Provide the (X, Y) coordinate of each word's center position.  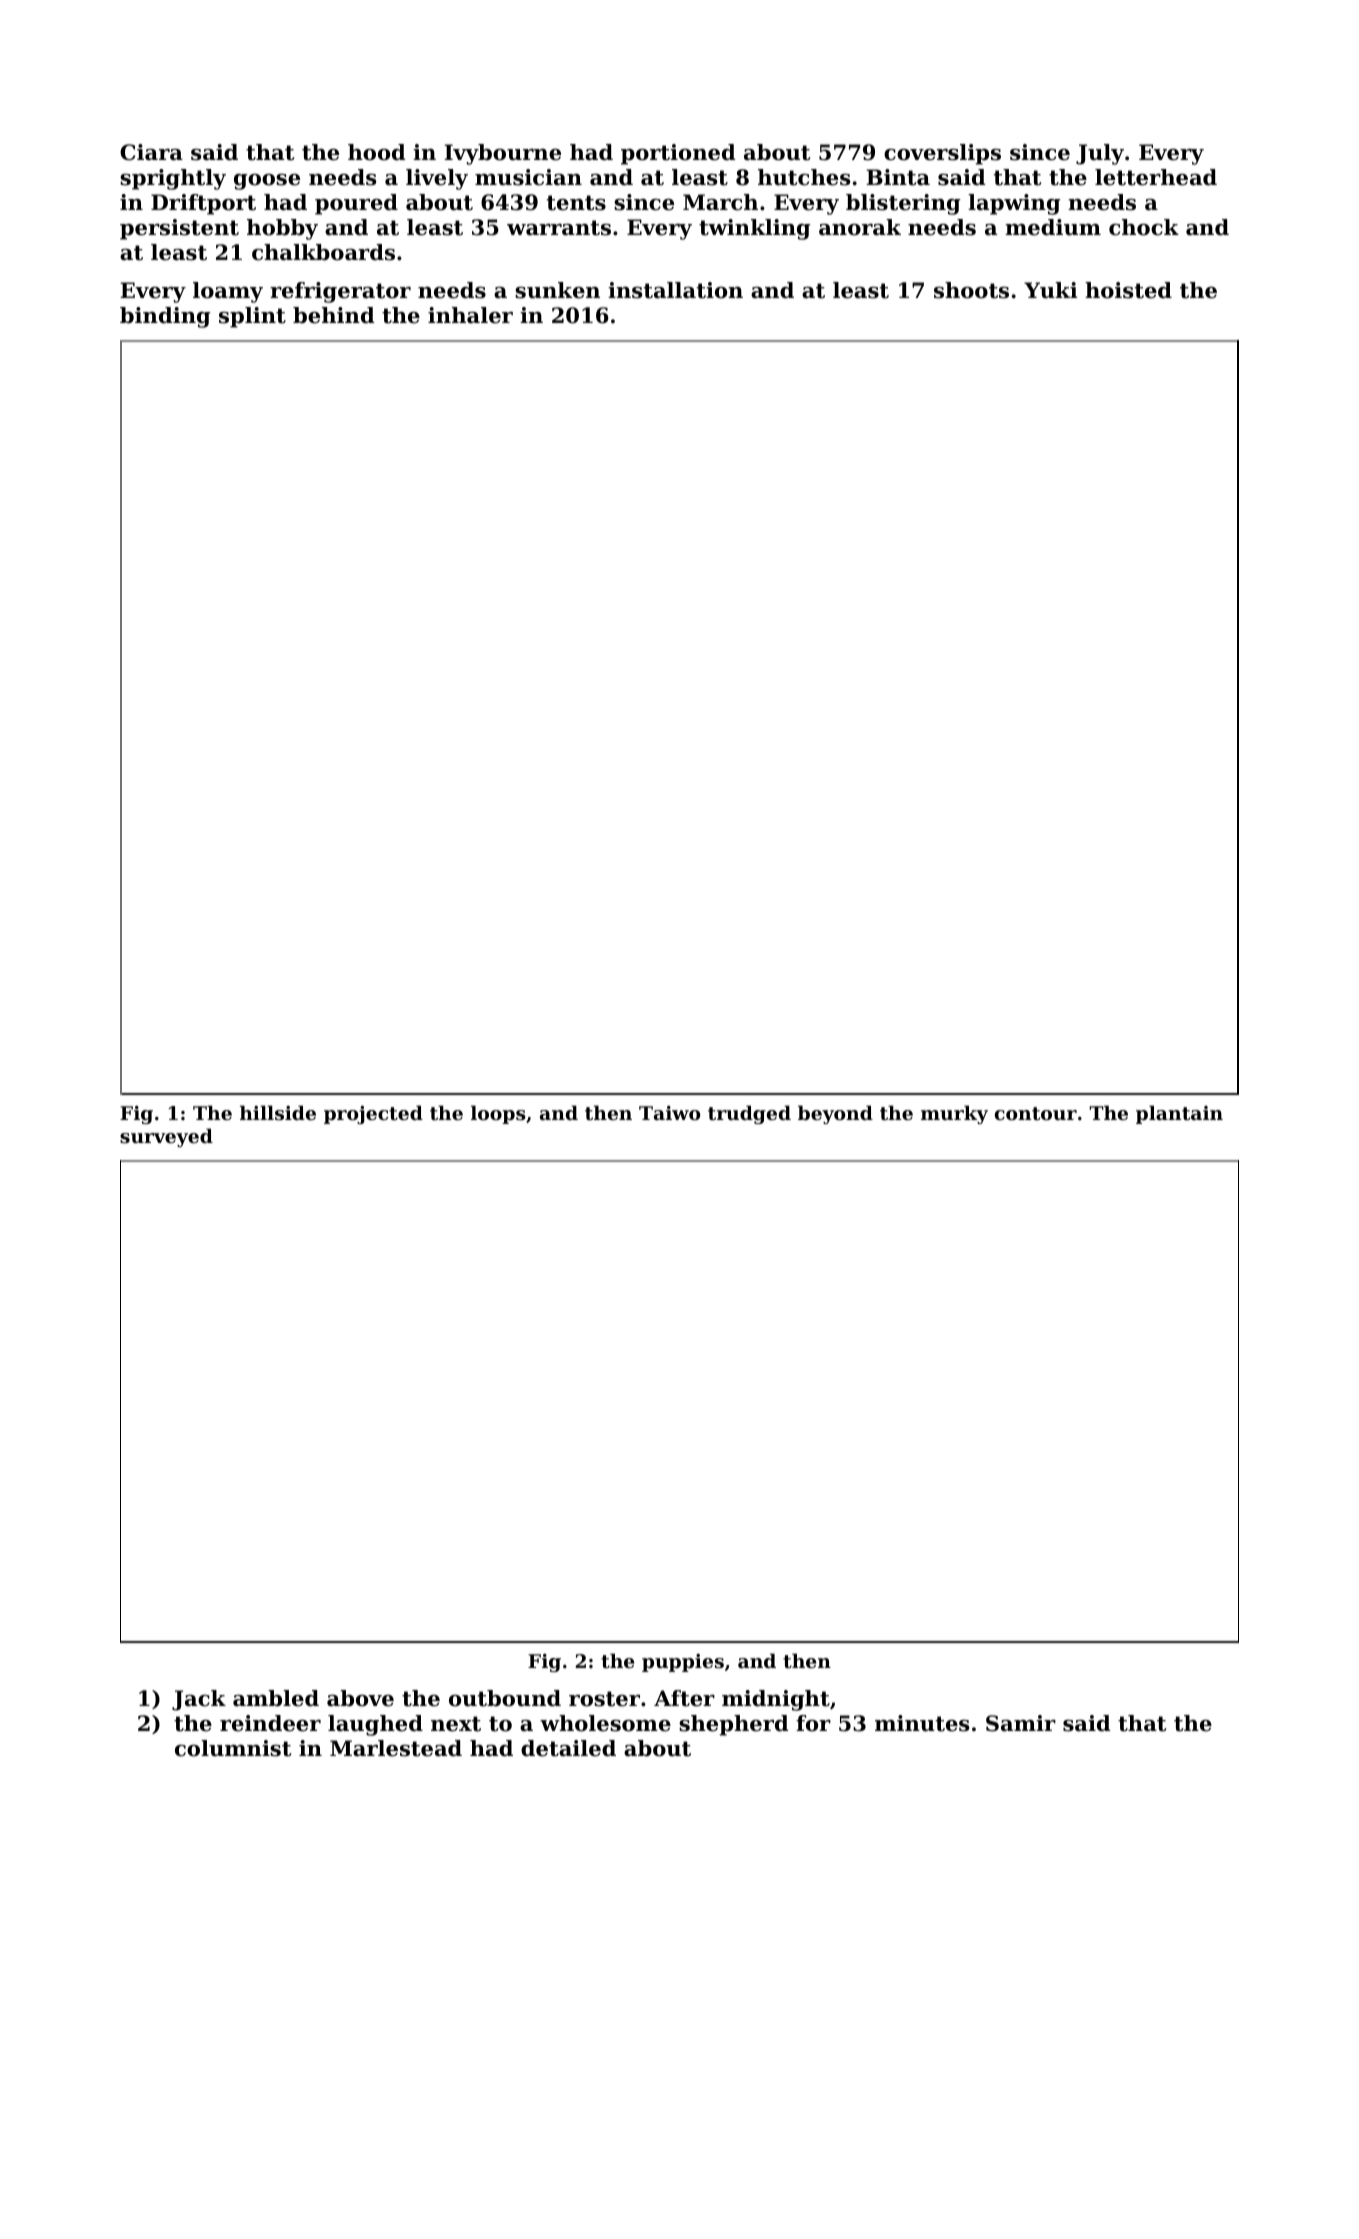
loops (498, 1114)
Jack (199, 1700)
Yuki (1050, 290)
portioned (678, 154)
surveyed (166, 1137)
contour (1036, 1114)
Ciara (151, 152)
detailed (568, 1748)
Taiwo (669, 1113)
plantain (1179, 1114)
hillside (278, 1113)
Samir (1021, 1723)
